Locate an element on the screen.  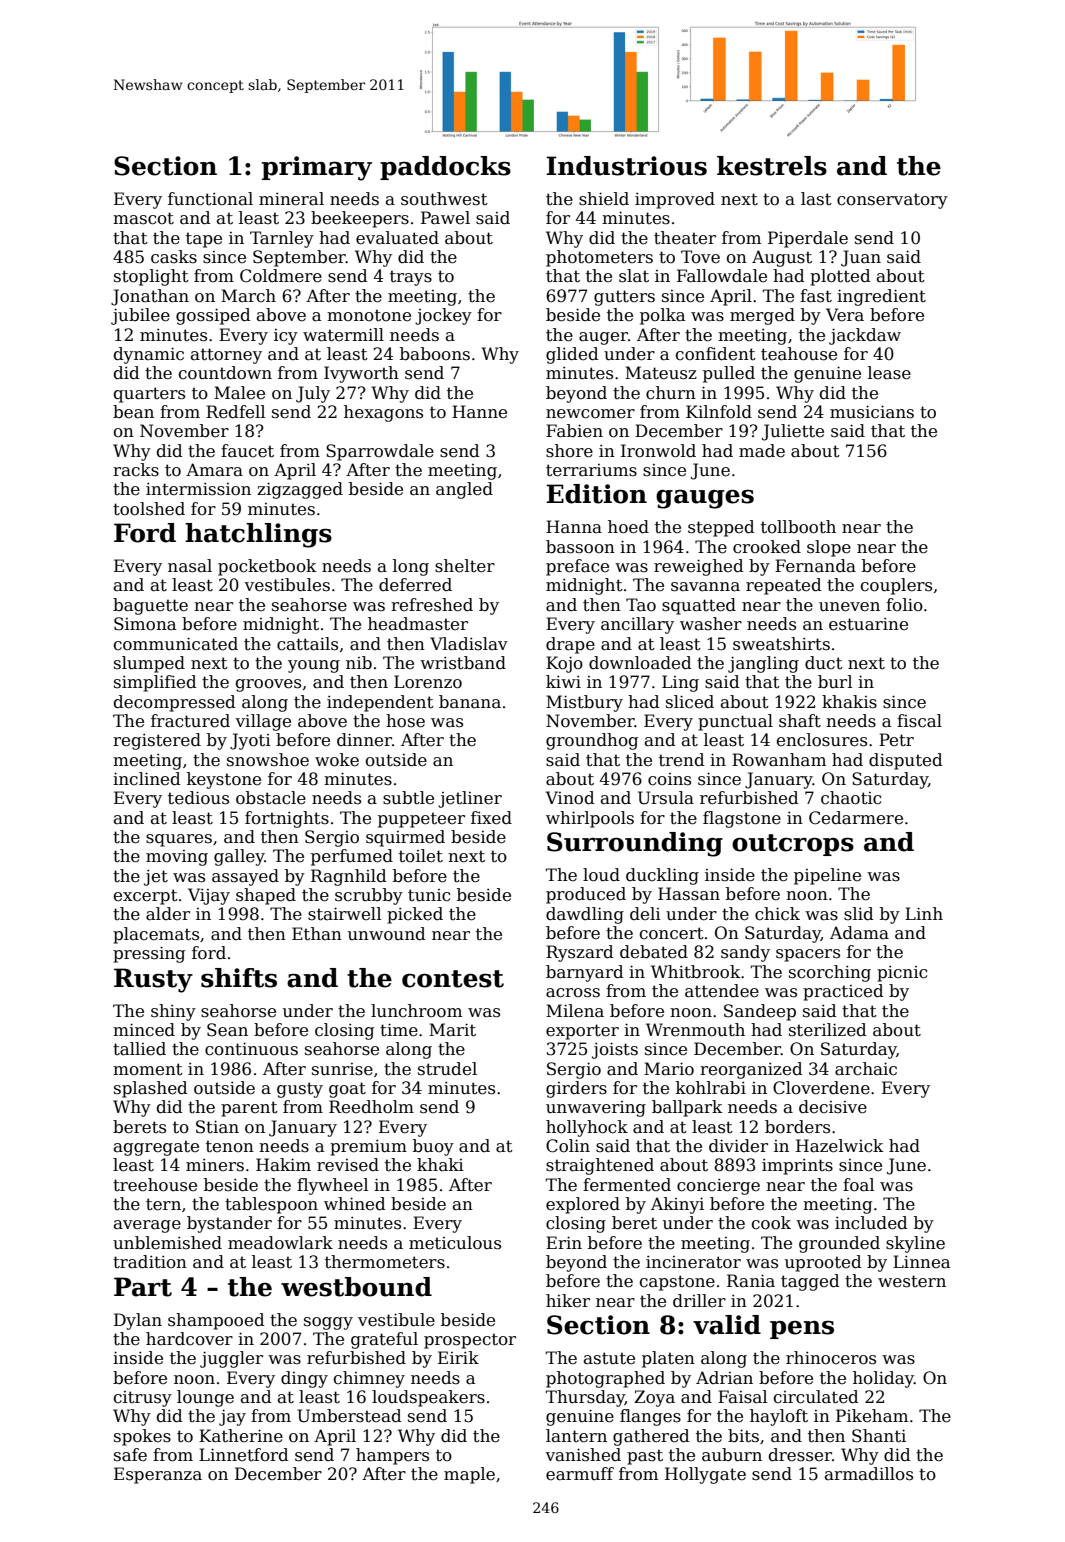
primary is located at coordinates (317, 168).
